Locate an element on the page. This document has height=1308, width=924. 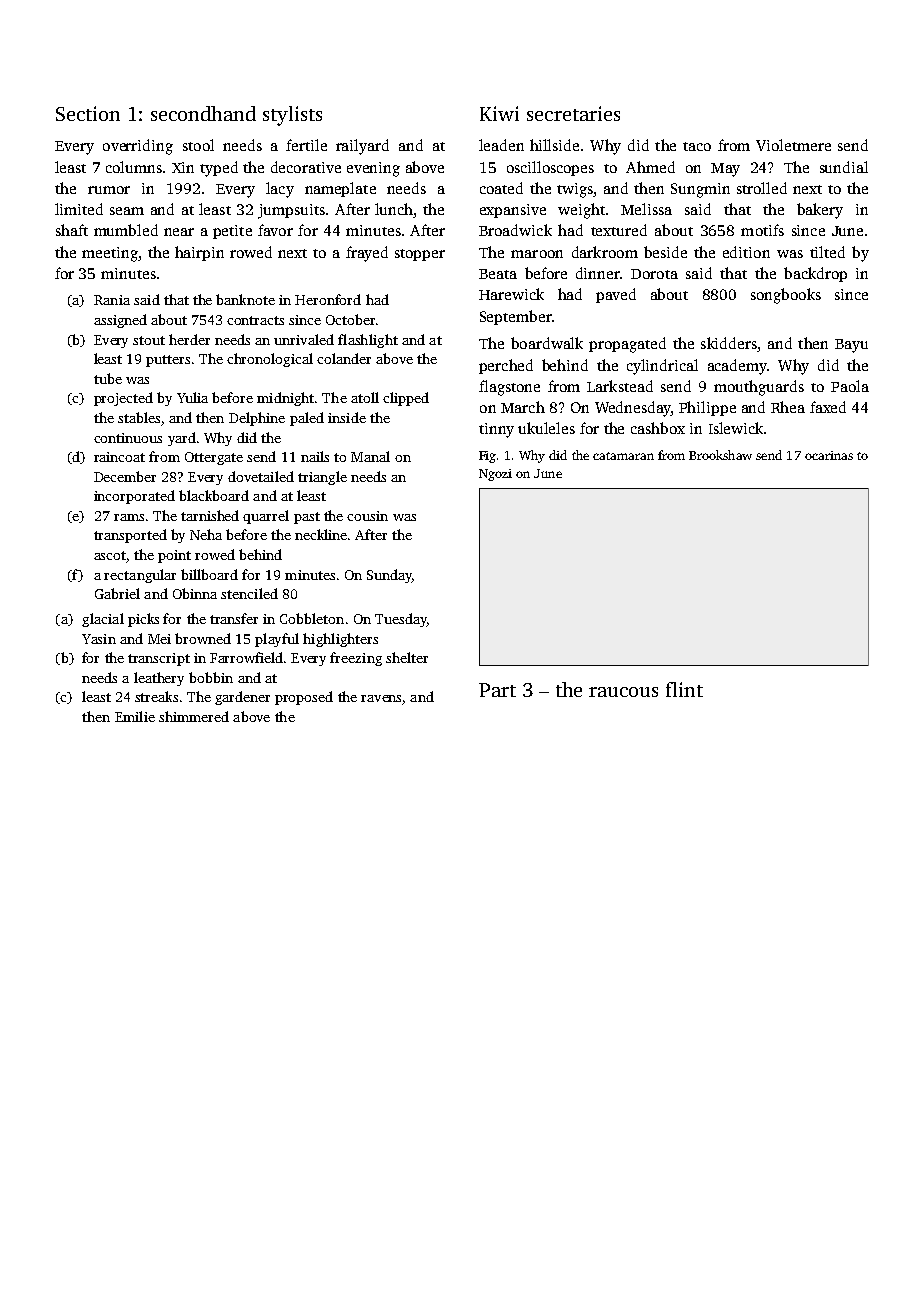
transcript is located at coordinates (159, 659).
